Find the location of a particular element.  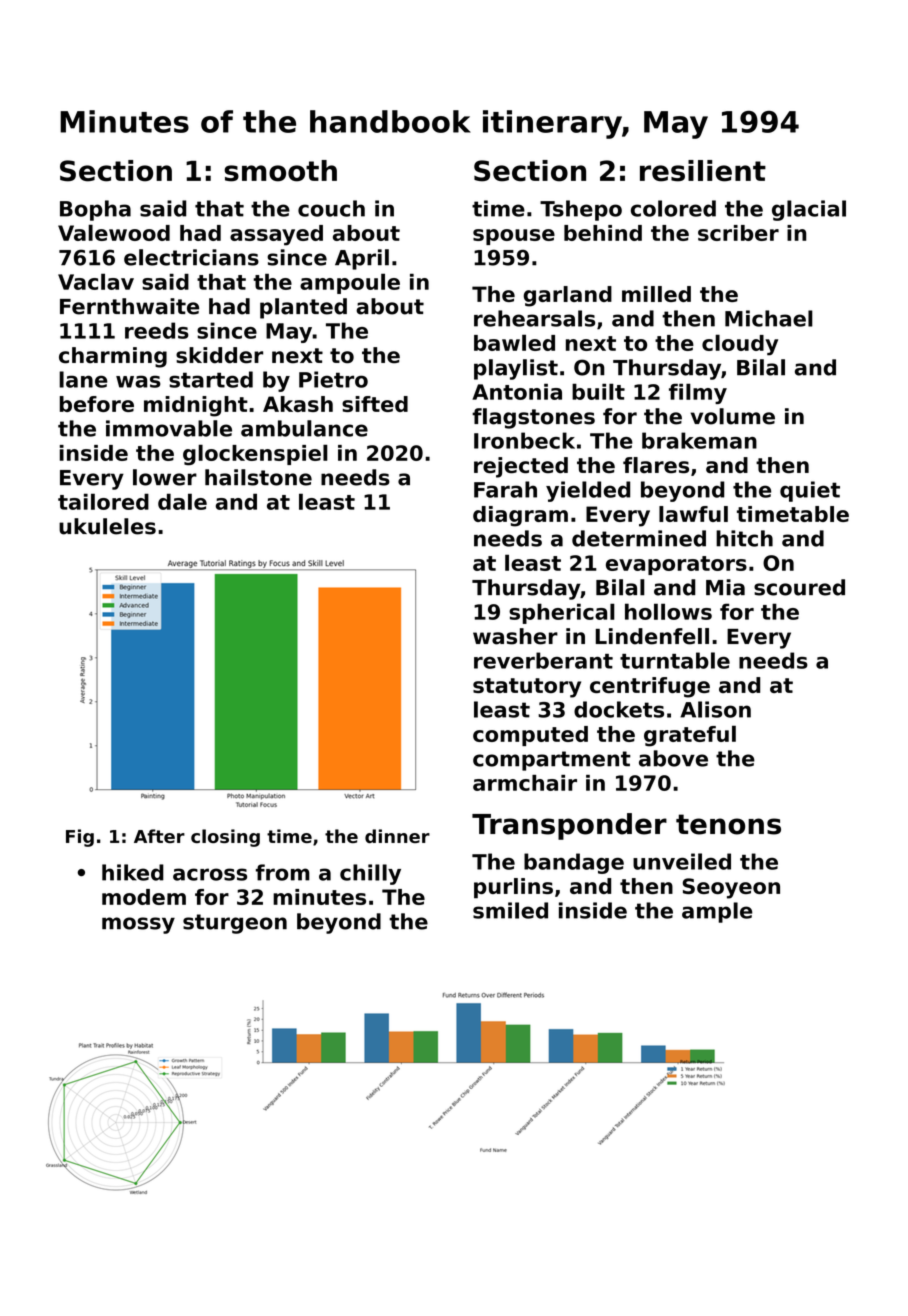

Pietro is located at coordinates (333, 379).
